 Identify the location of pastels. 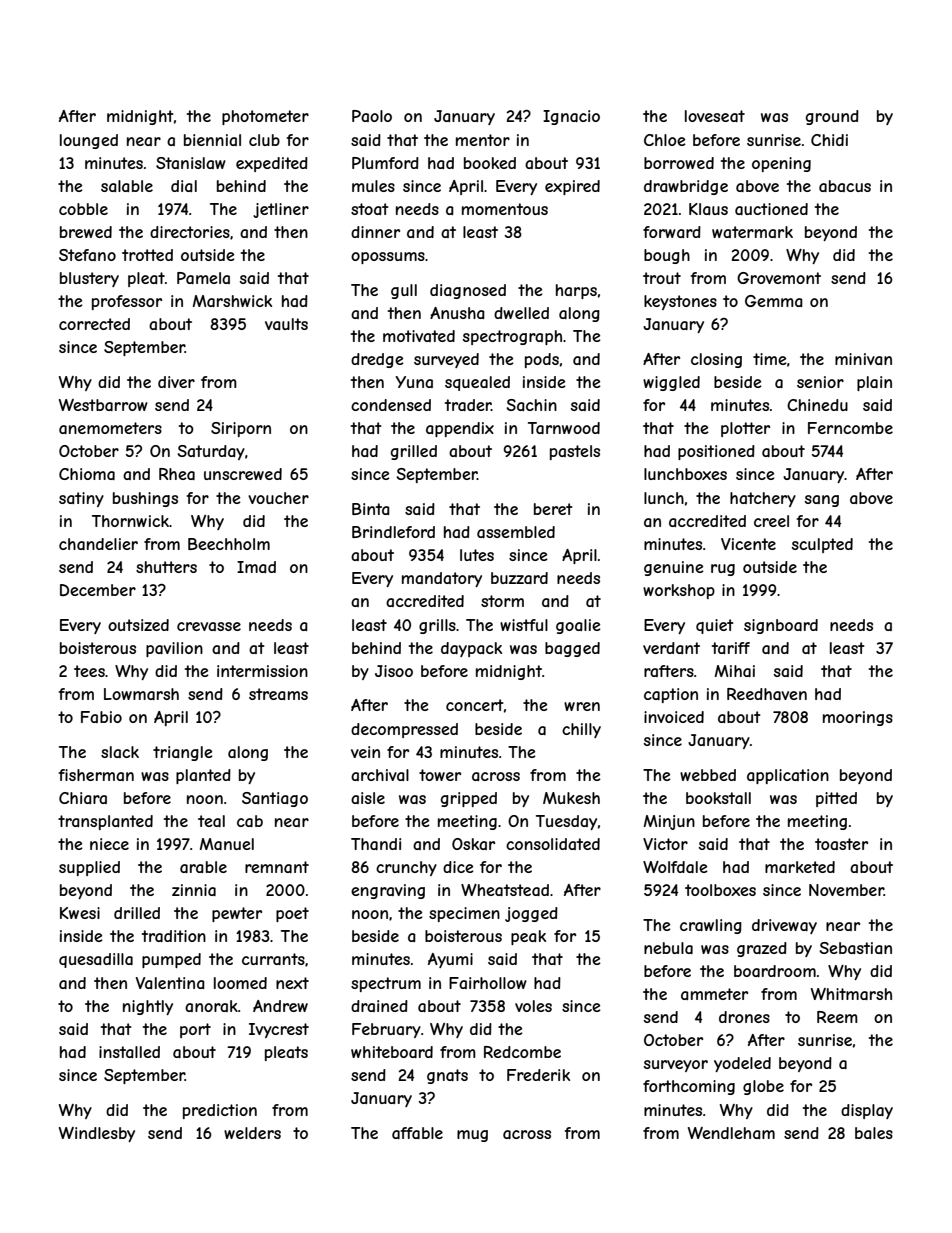
(575, 452).
